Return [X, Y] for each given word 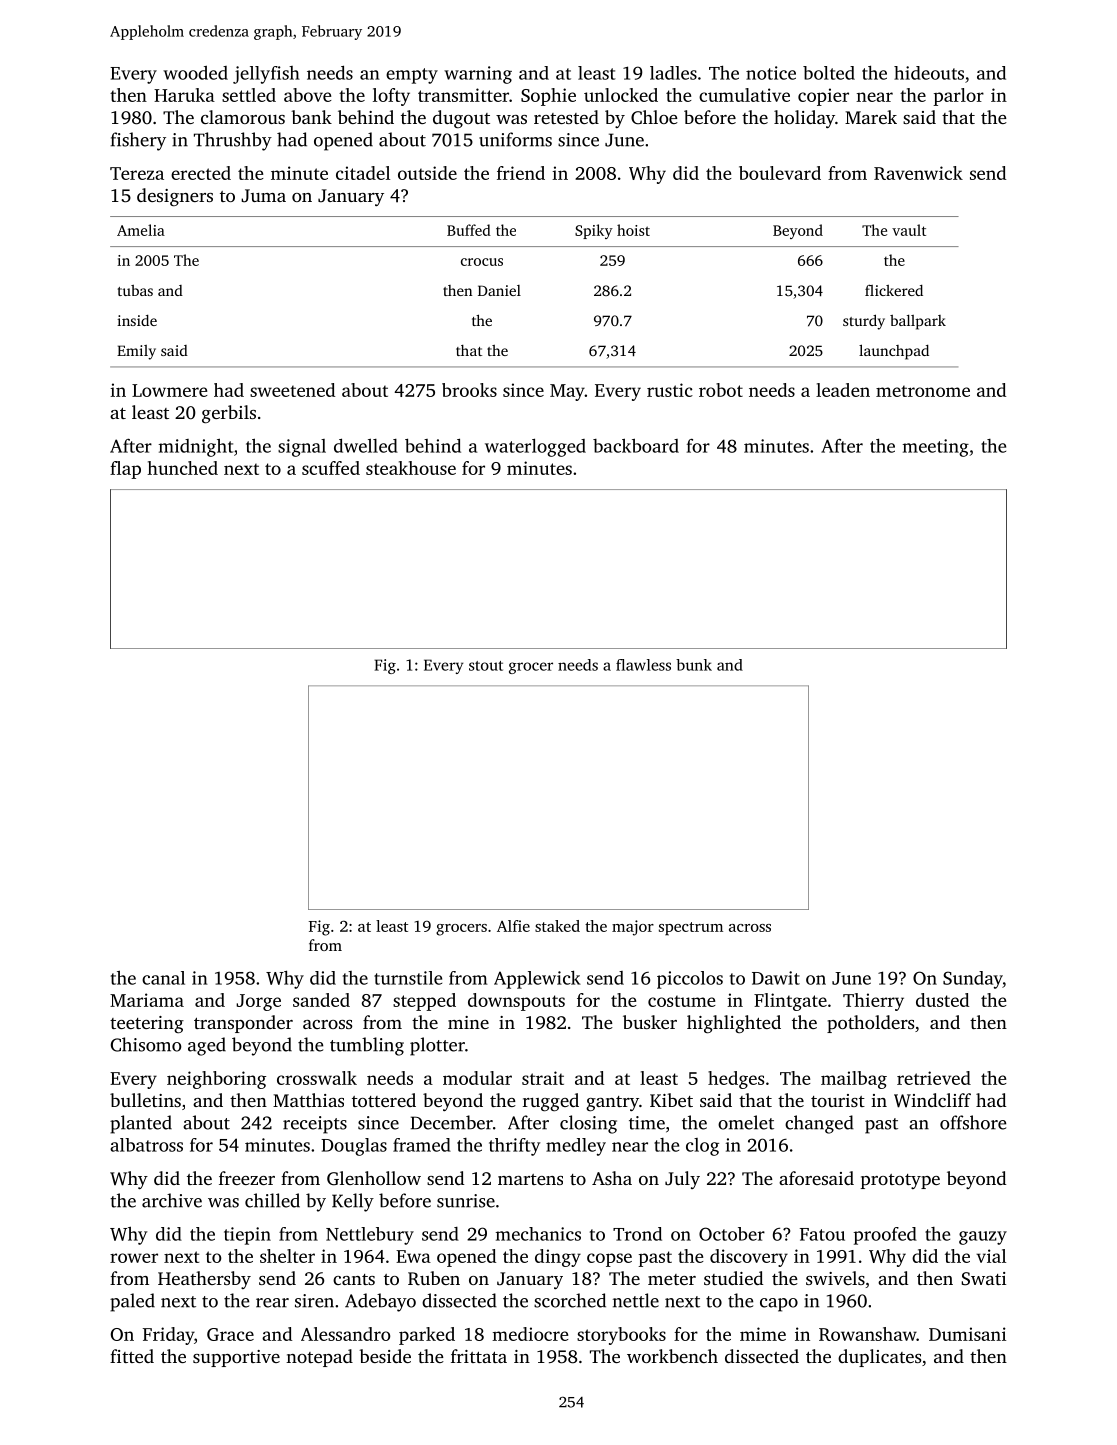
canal [163, 978]
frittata [479, 1356]
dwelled [366, 445]
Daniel [499, 290]
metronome [923, 391]
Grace [230, 1334]
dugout [461, 119]
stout [486, 666]
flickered [894, 290]
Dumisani [967, 1334]
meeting [936, 448]
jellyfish [266, 75]
